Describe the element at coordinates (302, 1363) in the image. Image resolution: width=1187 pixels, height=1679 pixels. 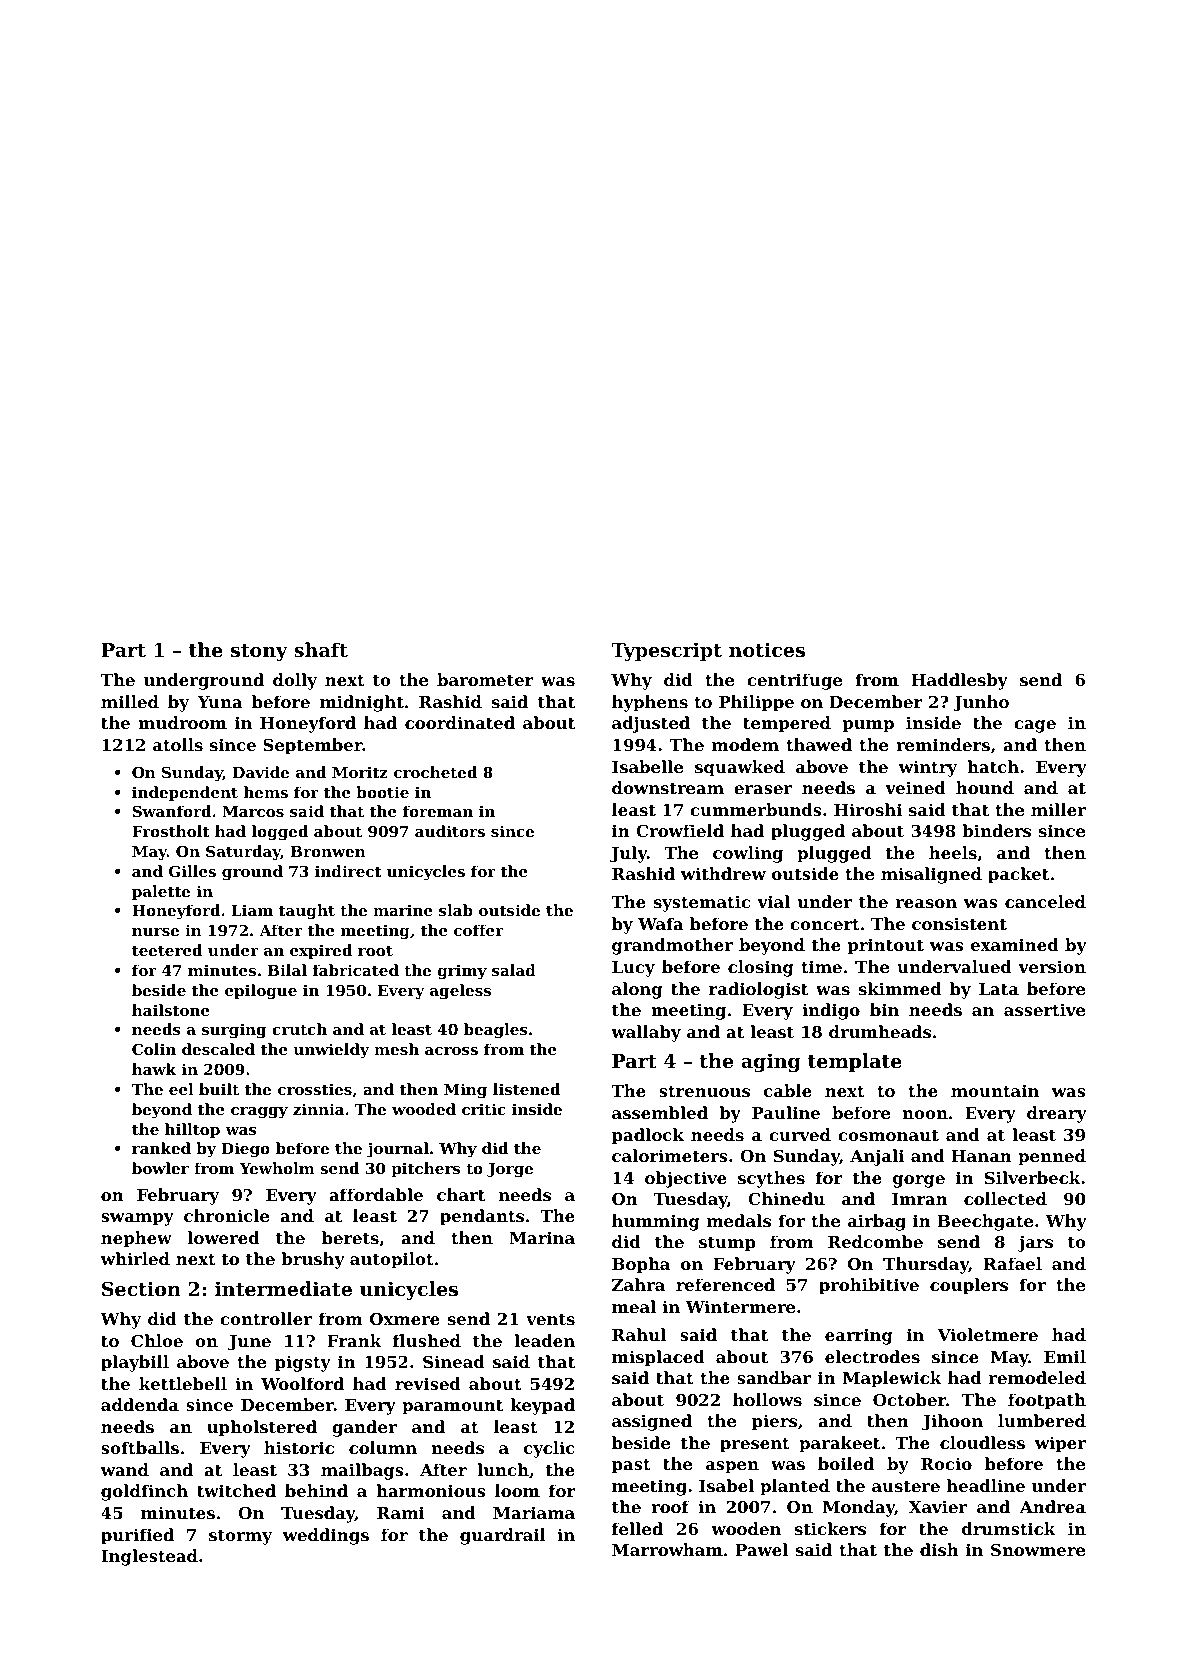
I see `pigsty` at that location.
